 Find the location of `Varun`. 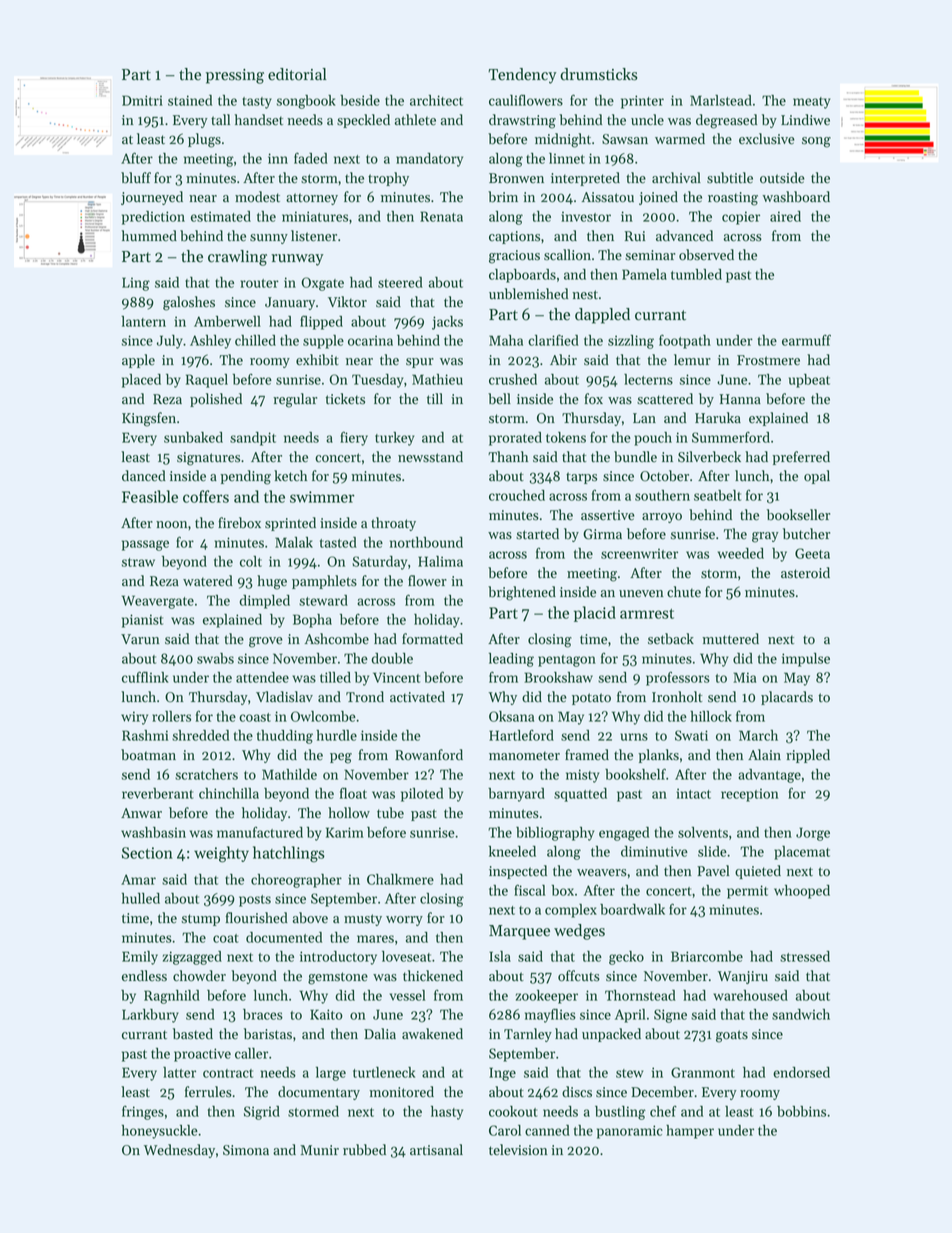

Varun is located at coordinates (140, 639).
